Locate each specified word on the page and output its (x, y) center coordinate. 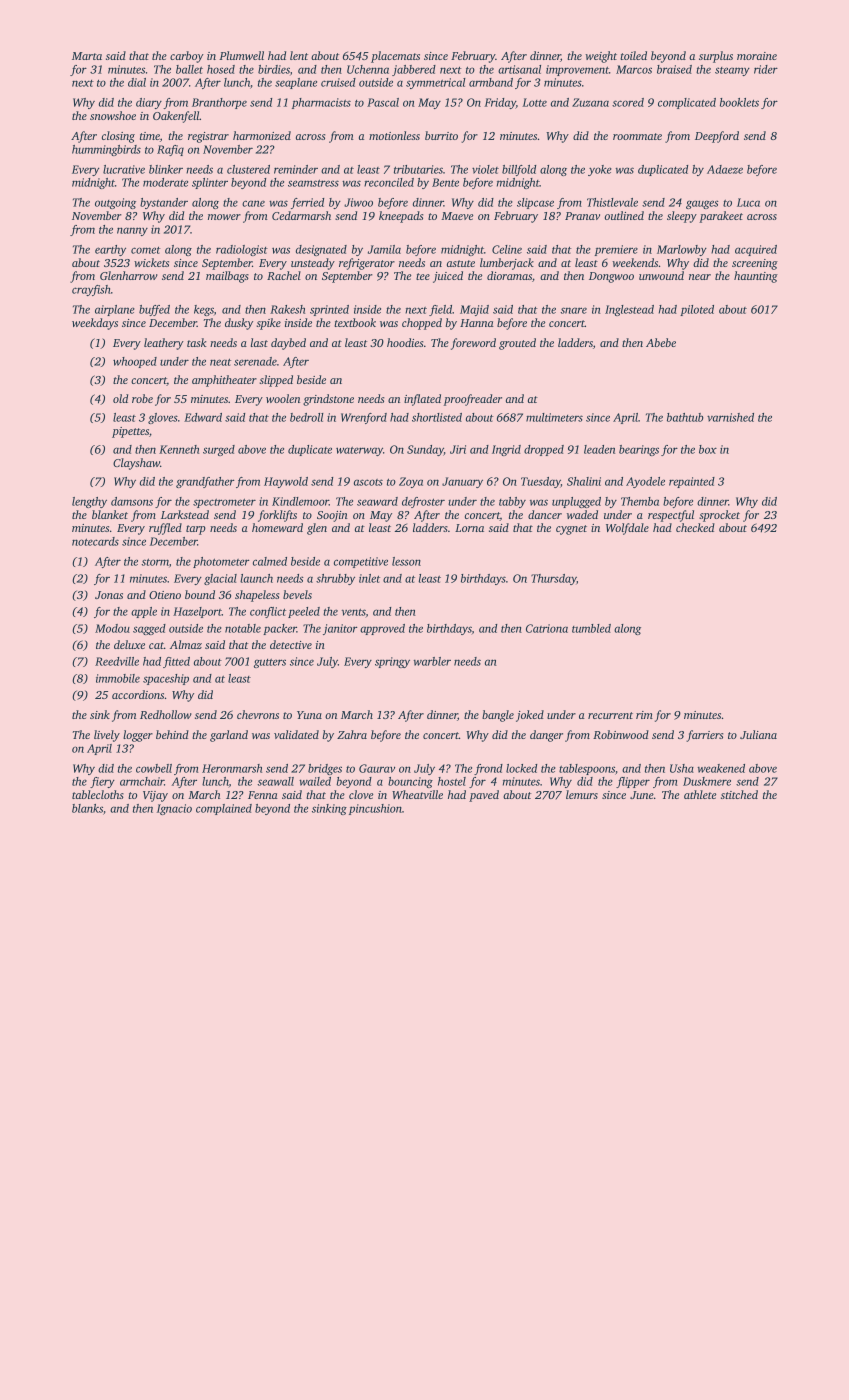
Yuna (309, 715)
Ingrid (506, 450)
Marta (87, 56)
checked (695, 527)
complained (224, 809)
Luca (748, 202)
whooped (135, 362)
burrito (441, 135)
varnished (730, 417)
